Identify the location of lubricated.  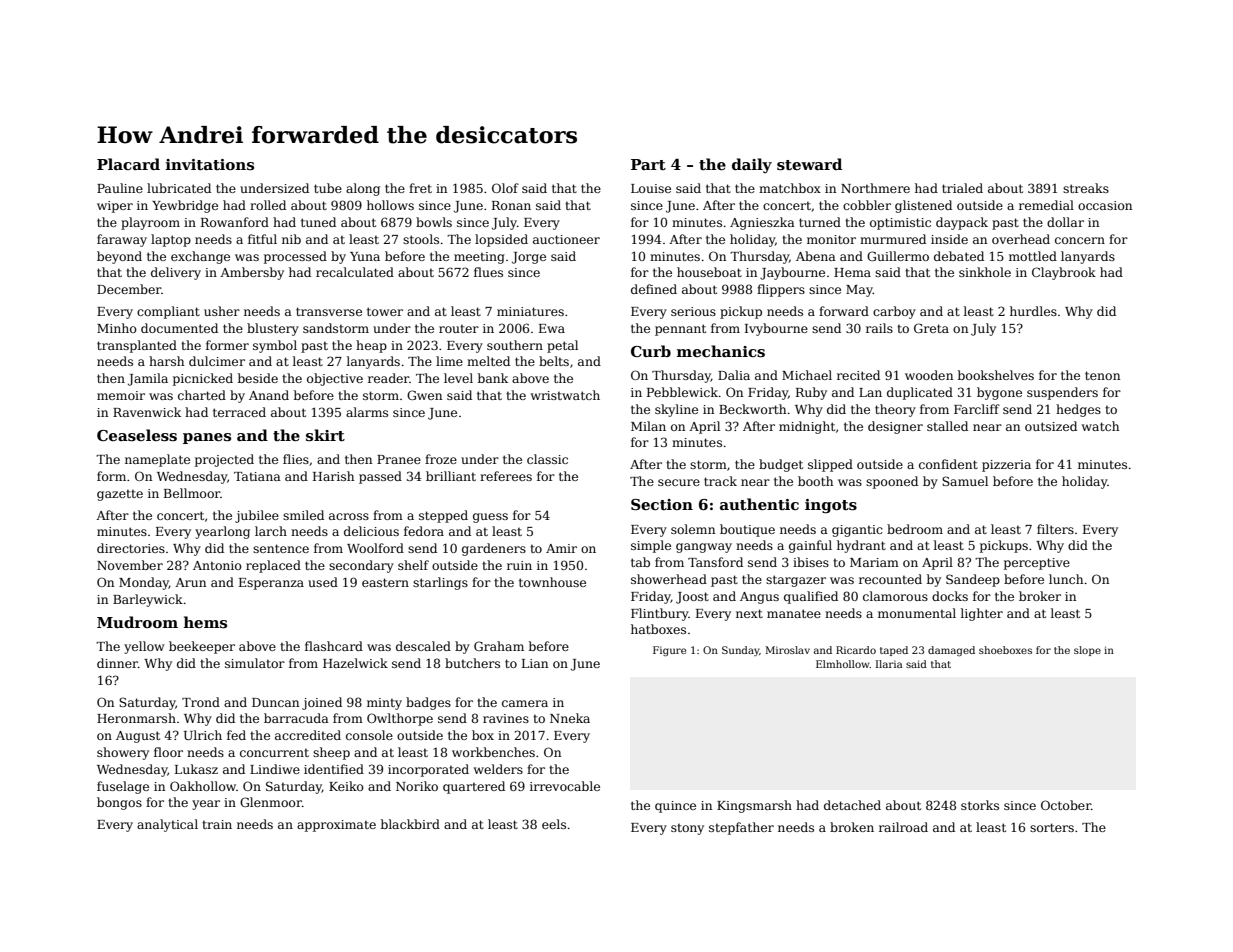
(179, 188).
